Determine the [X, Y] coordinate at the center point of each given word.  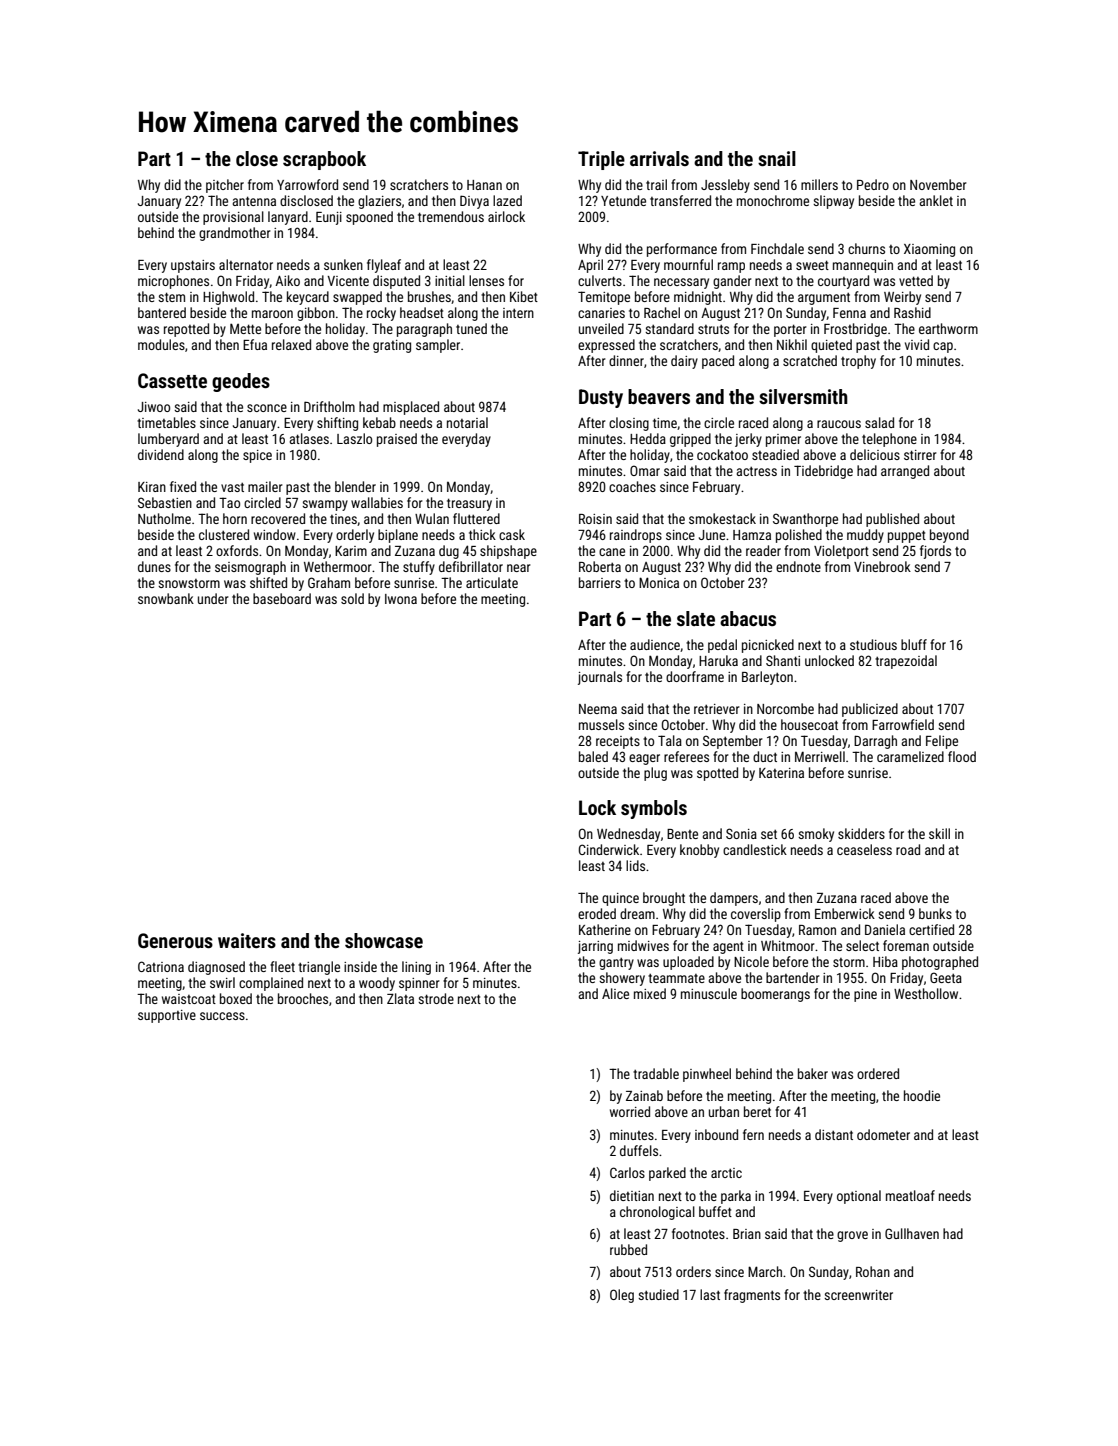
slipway [833, 202]
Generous [175, 940]
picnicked [768, 646]
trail [656, 184]
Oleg [622, 1296]
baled [593, 756]
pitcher [225, 186]
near [519, 568]
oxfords [237, 550]
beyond [949, 536]
